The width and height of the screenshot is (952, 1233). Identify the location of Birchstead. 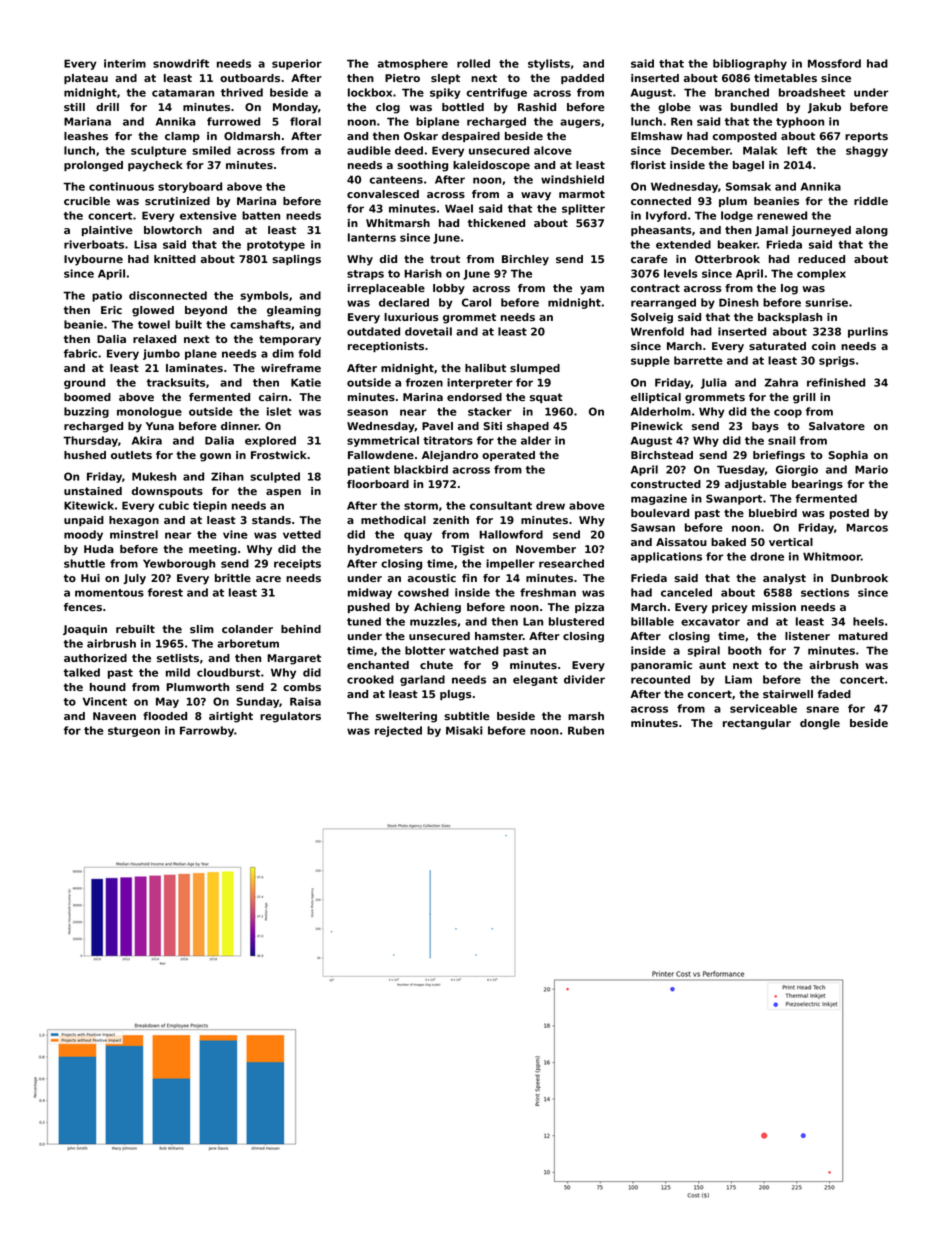
(662, 455).
